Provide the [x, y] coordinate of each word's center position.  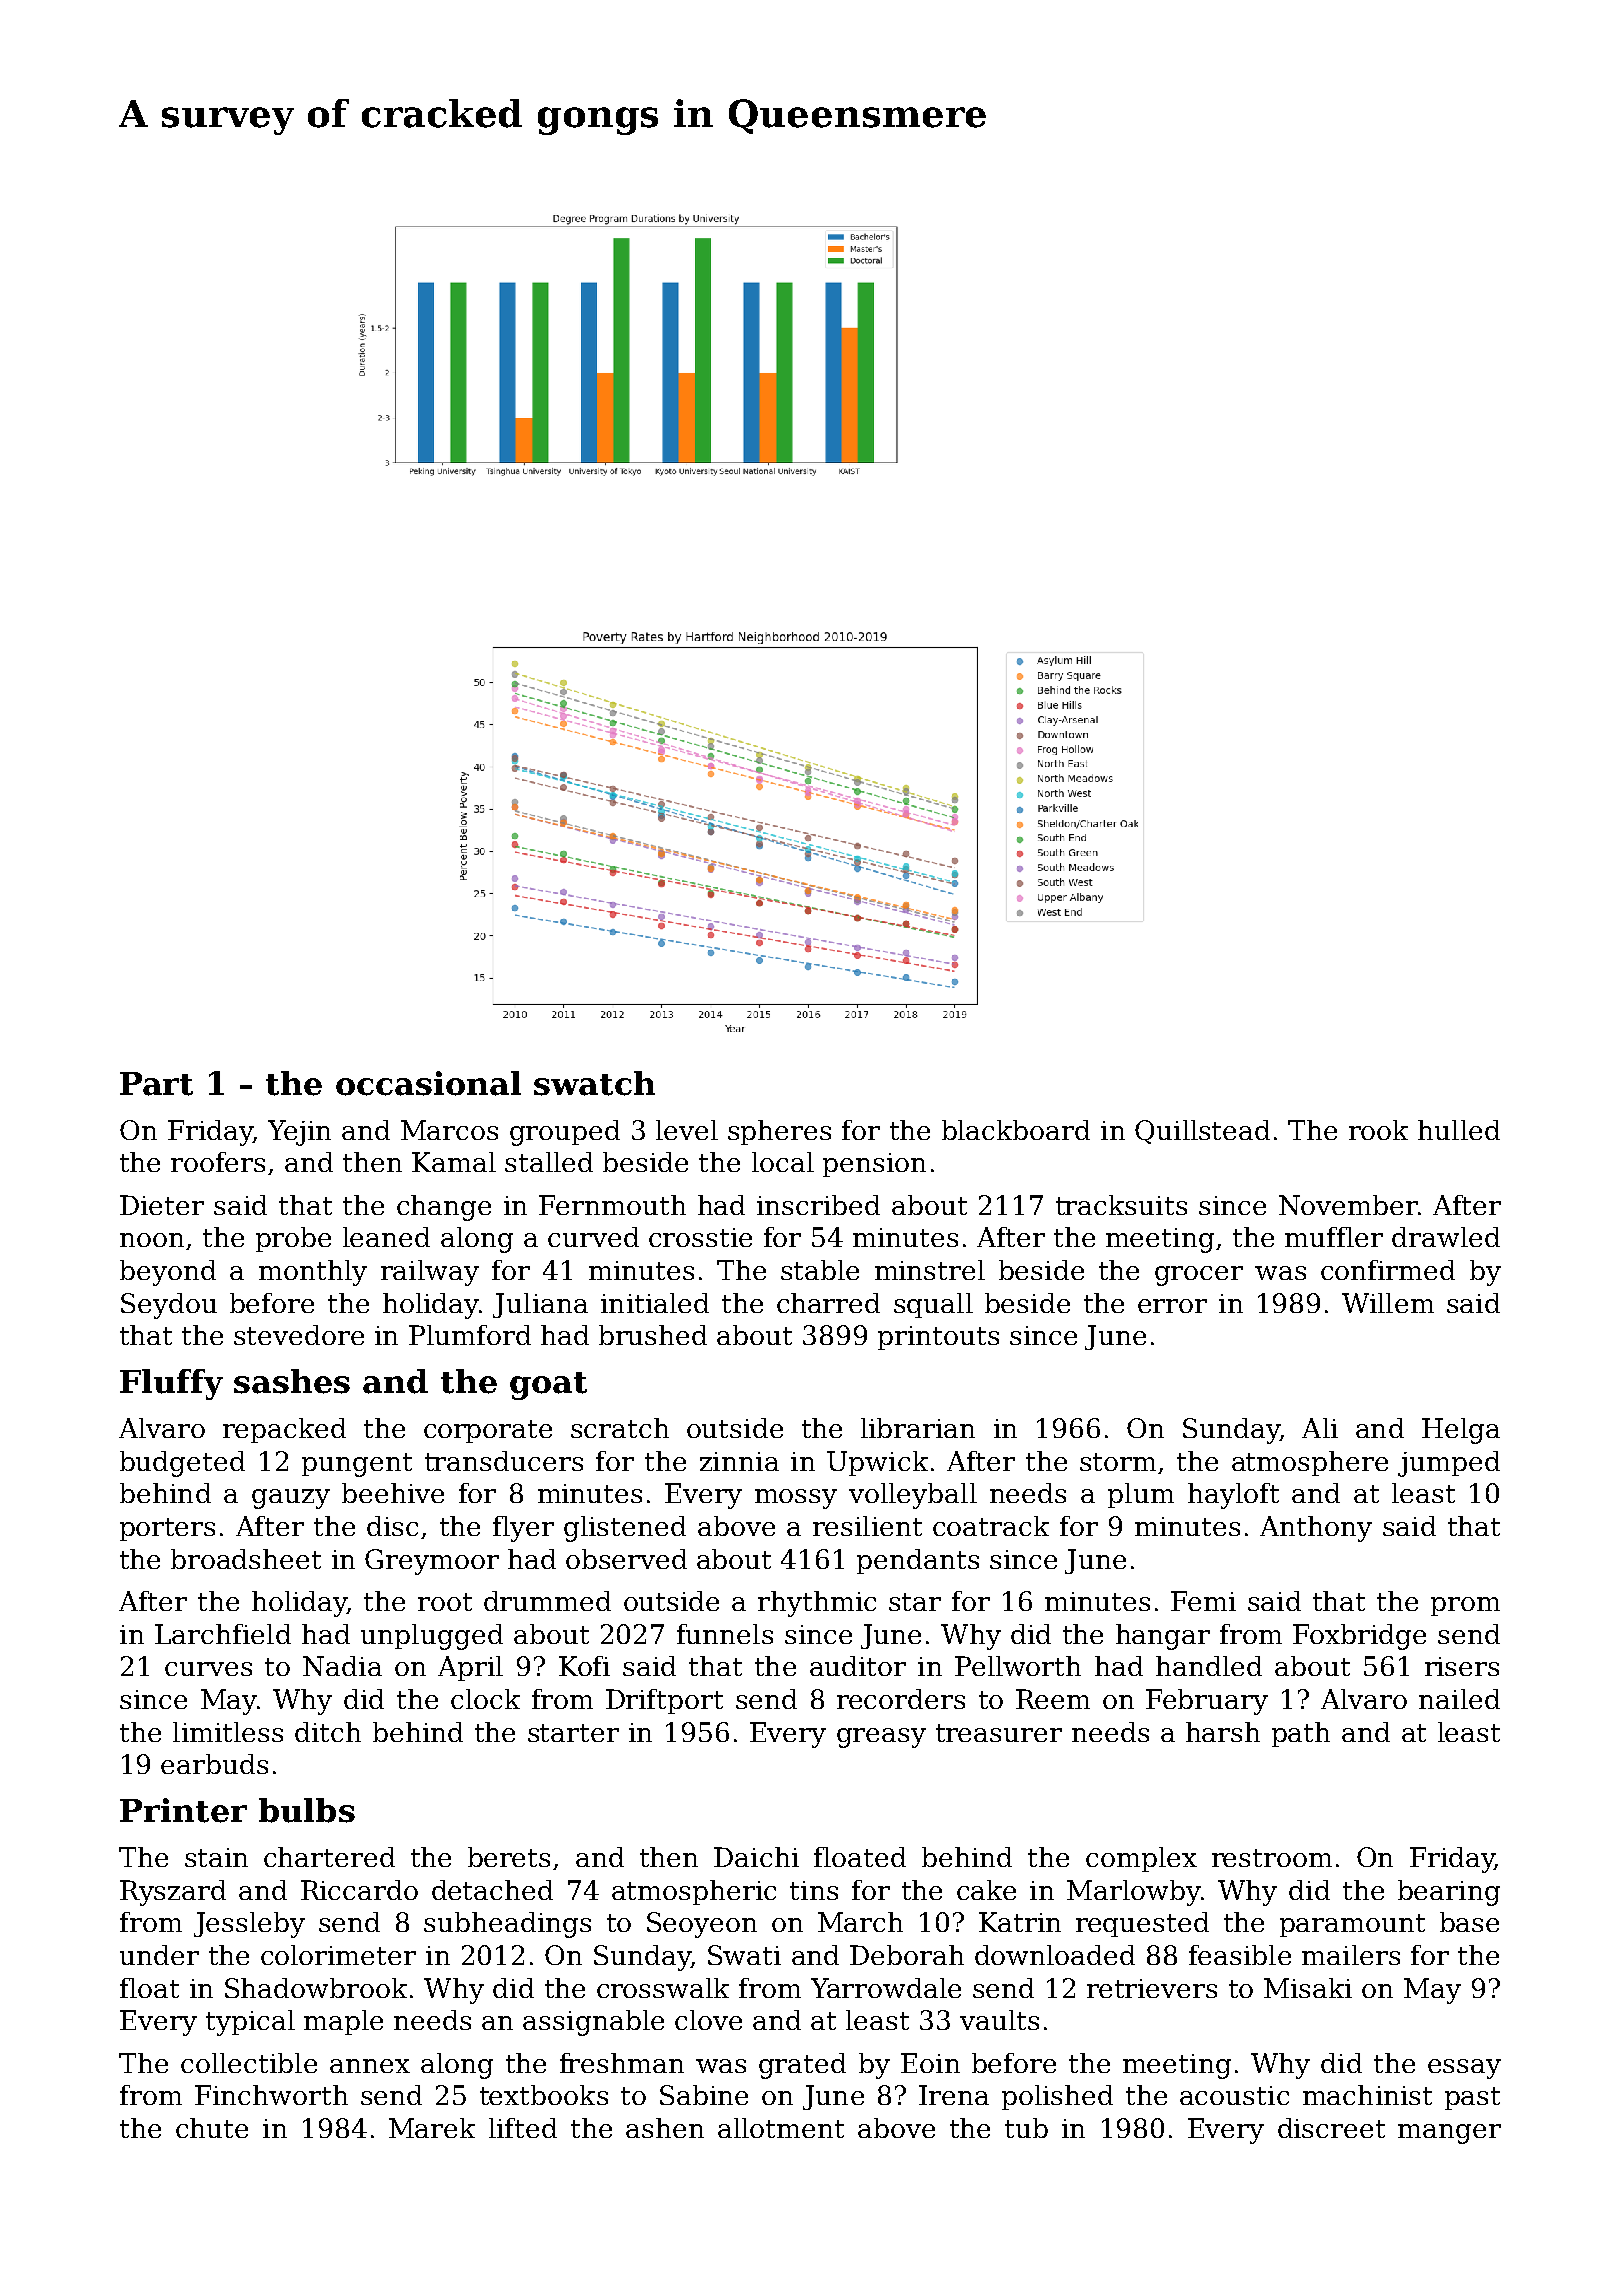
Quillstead [1202, 1132]
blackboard [1016, 1130]
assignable [593, 2023]
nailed [1459, 1699]
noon [152, 1240]
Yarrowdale [886, 1988]
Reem [1053, 1699]
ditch [328, 1732]
